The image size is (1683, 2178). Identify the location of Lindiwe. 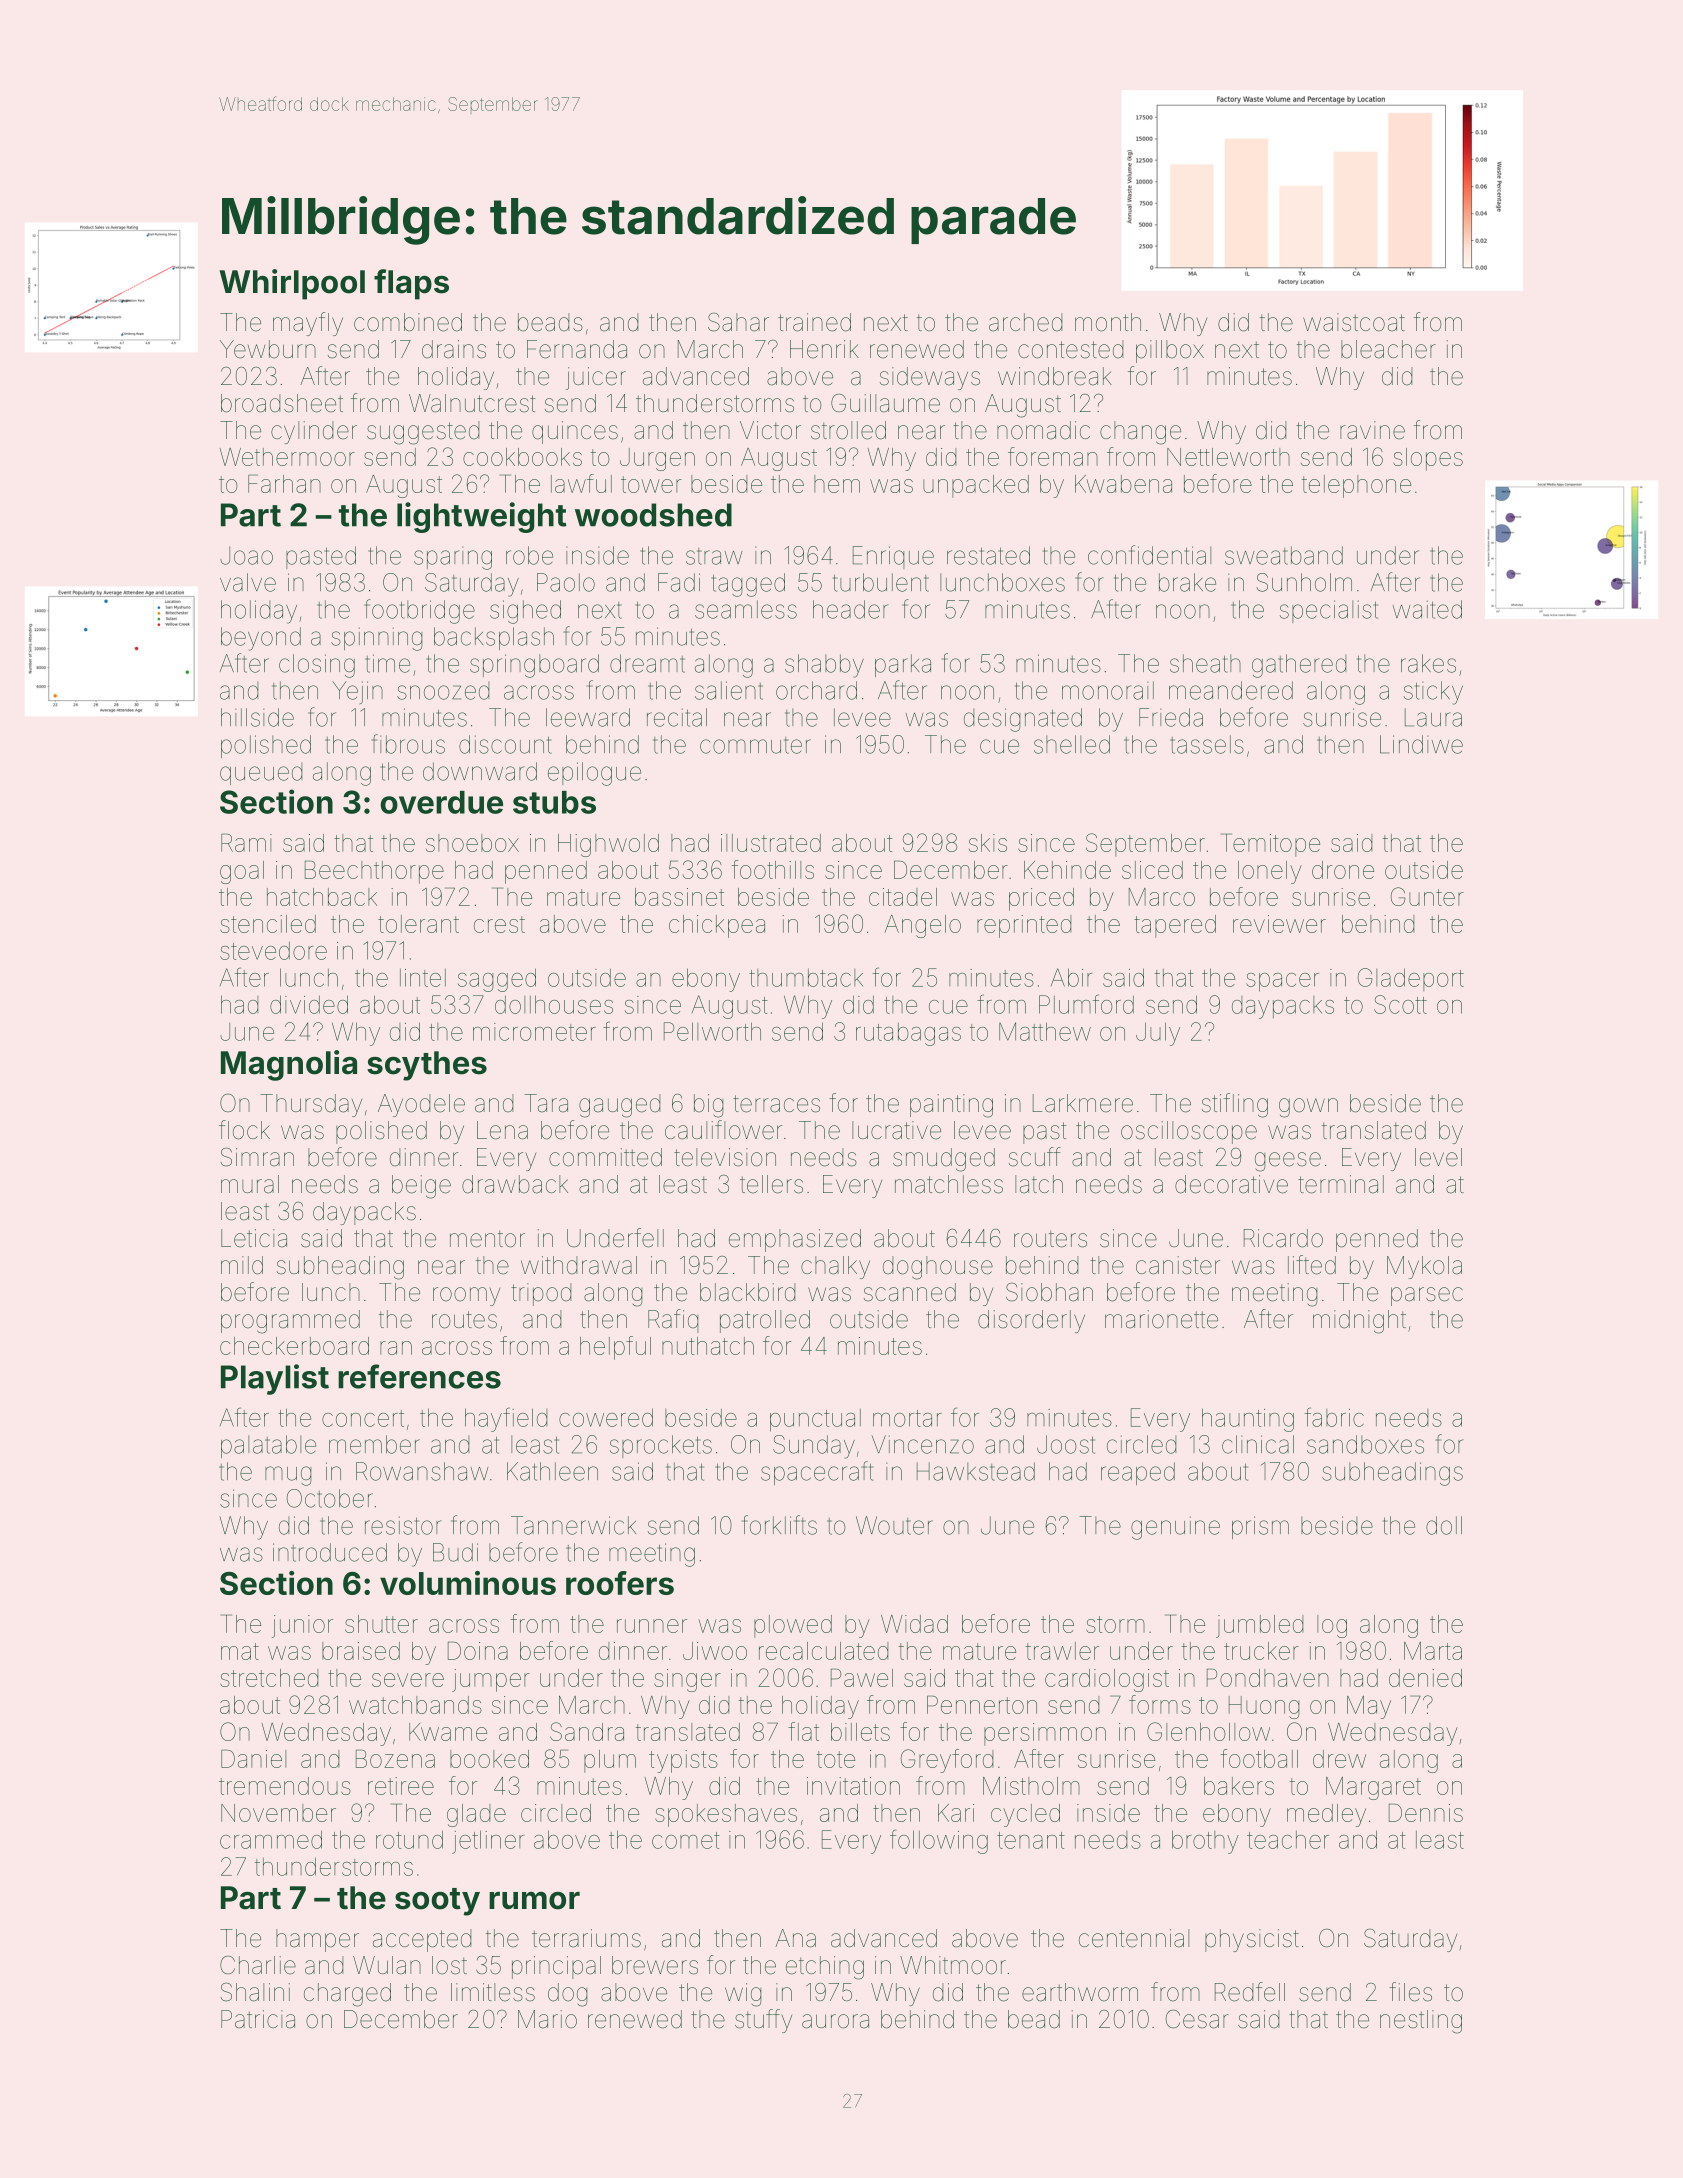
(1421, 744).
